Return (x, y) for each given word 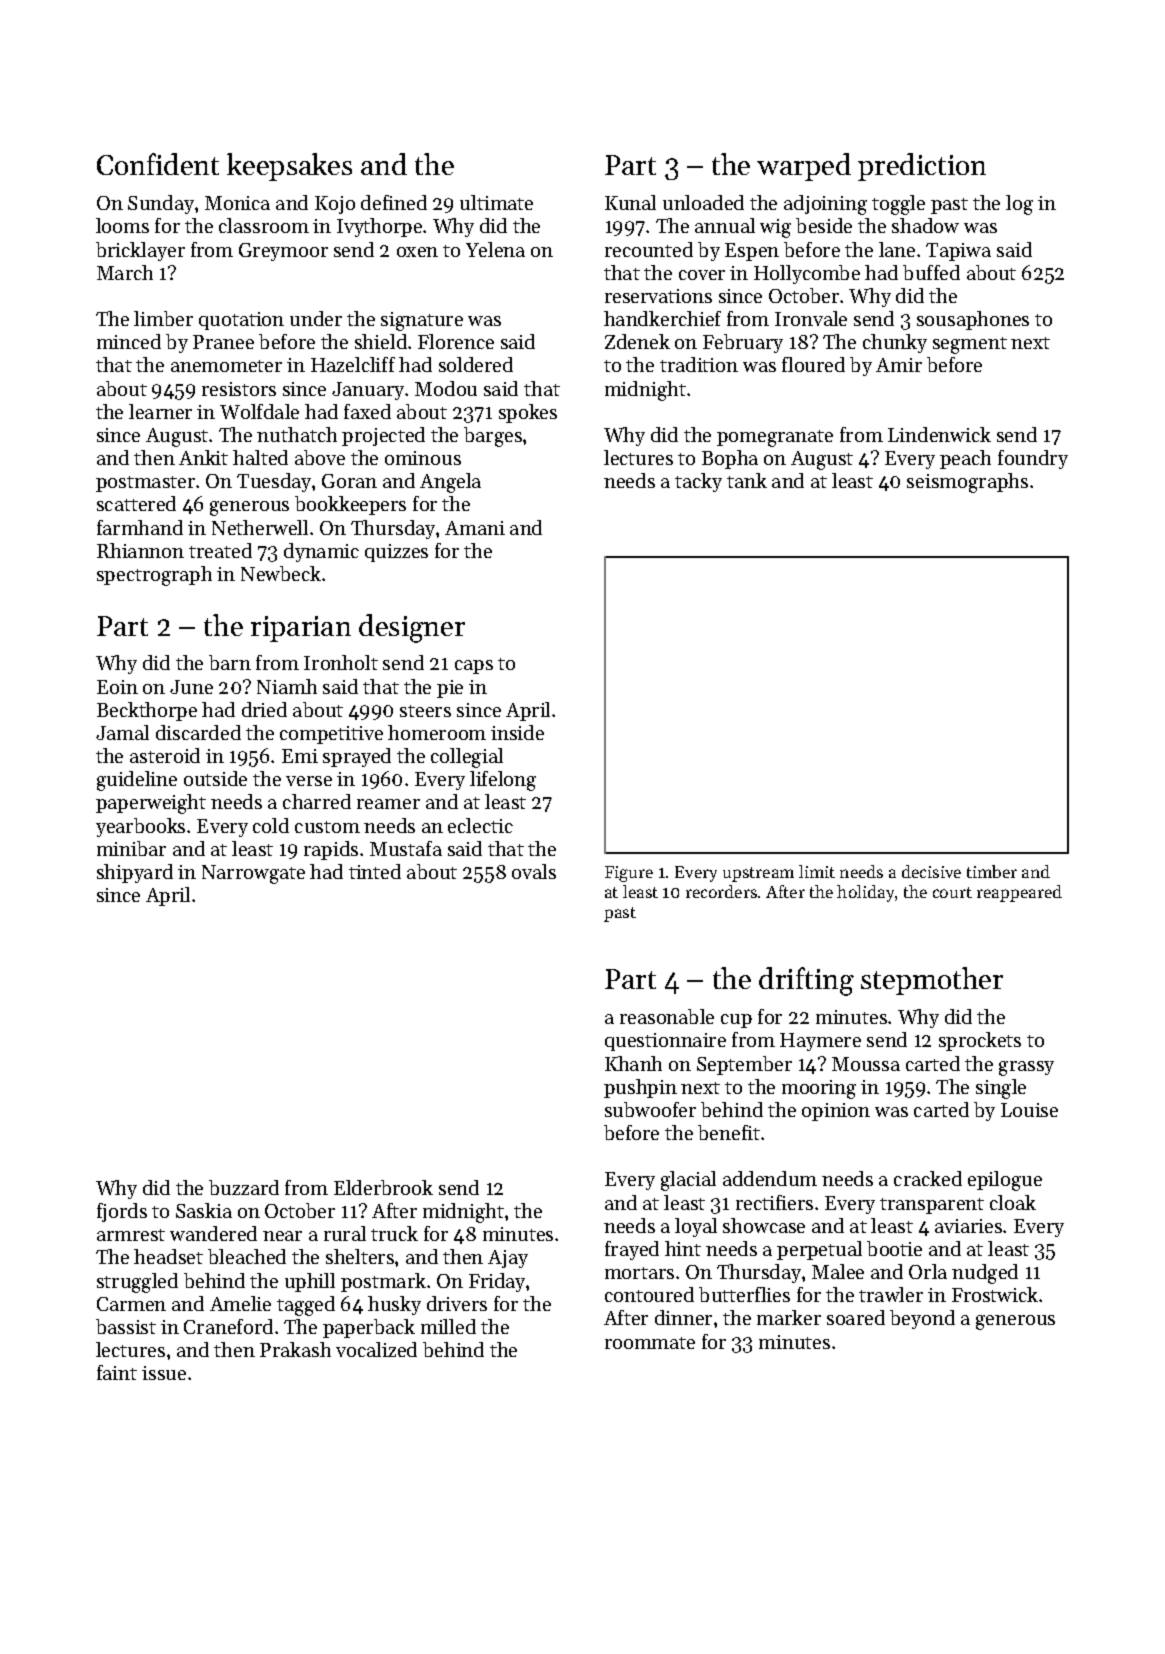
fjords (122, 1212)
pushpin (640, 1088)
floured (813, 364)
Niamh (287, 686)
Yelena (495, 249)
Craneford (228, 1326)
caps (474, 667)
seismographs (967, 483)
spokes (528, 413)
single (1001, 1089)
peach (965, 459)
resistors (239, 389)
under (316, 318)
